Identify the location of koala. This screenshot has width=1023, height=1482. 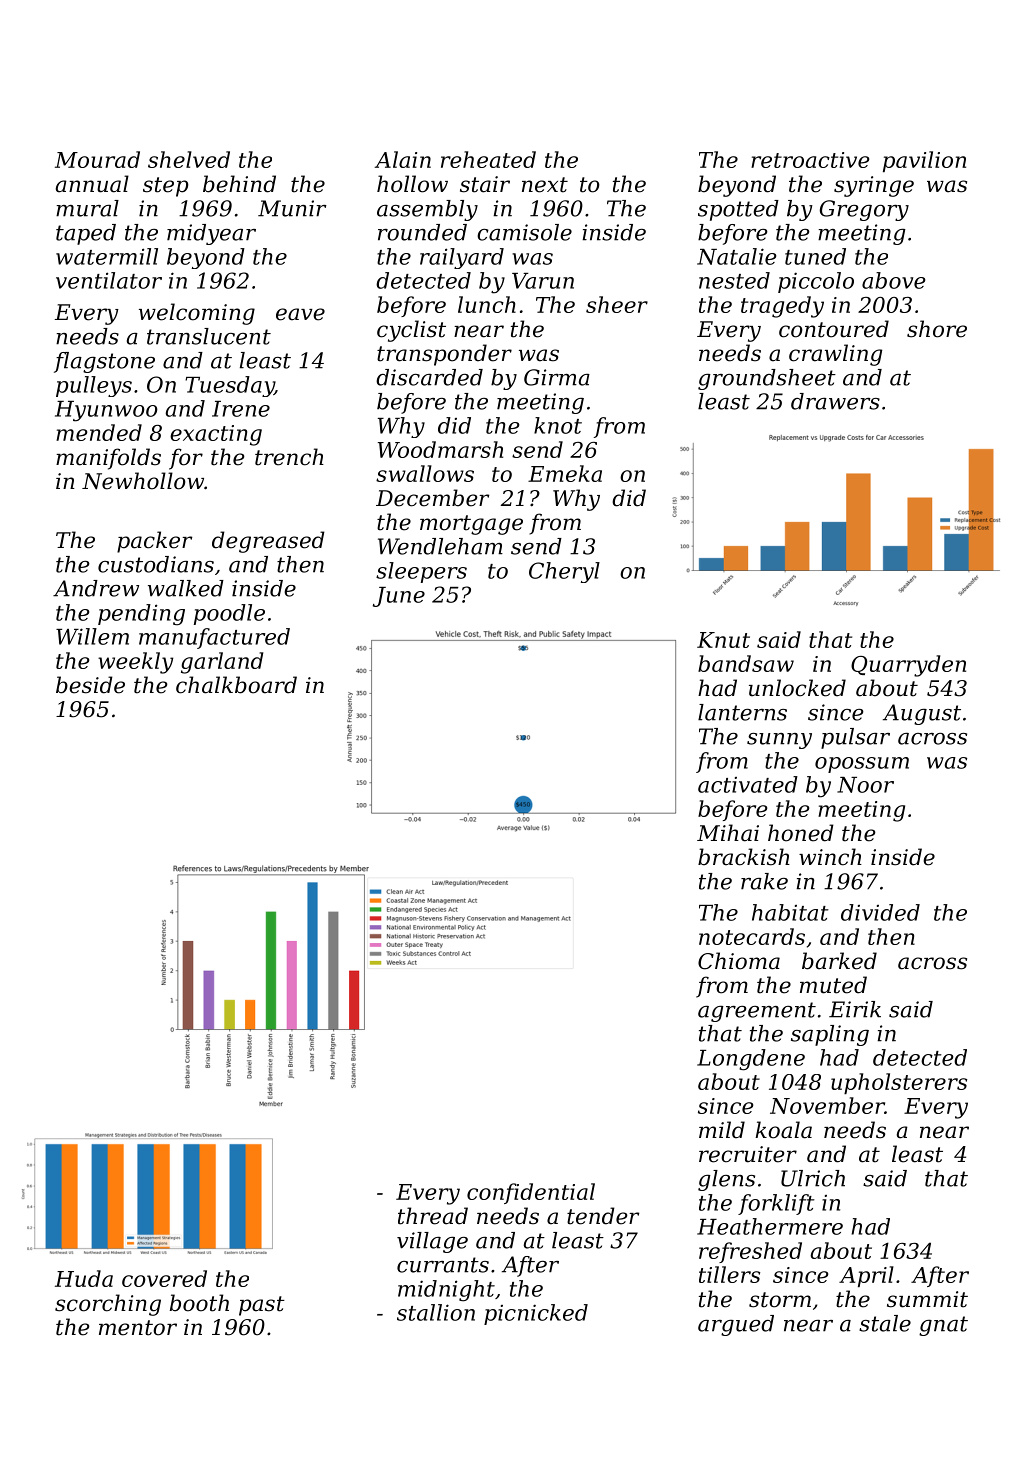
(783, 1130).
